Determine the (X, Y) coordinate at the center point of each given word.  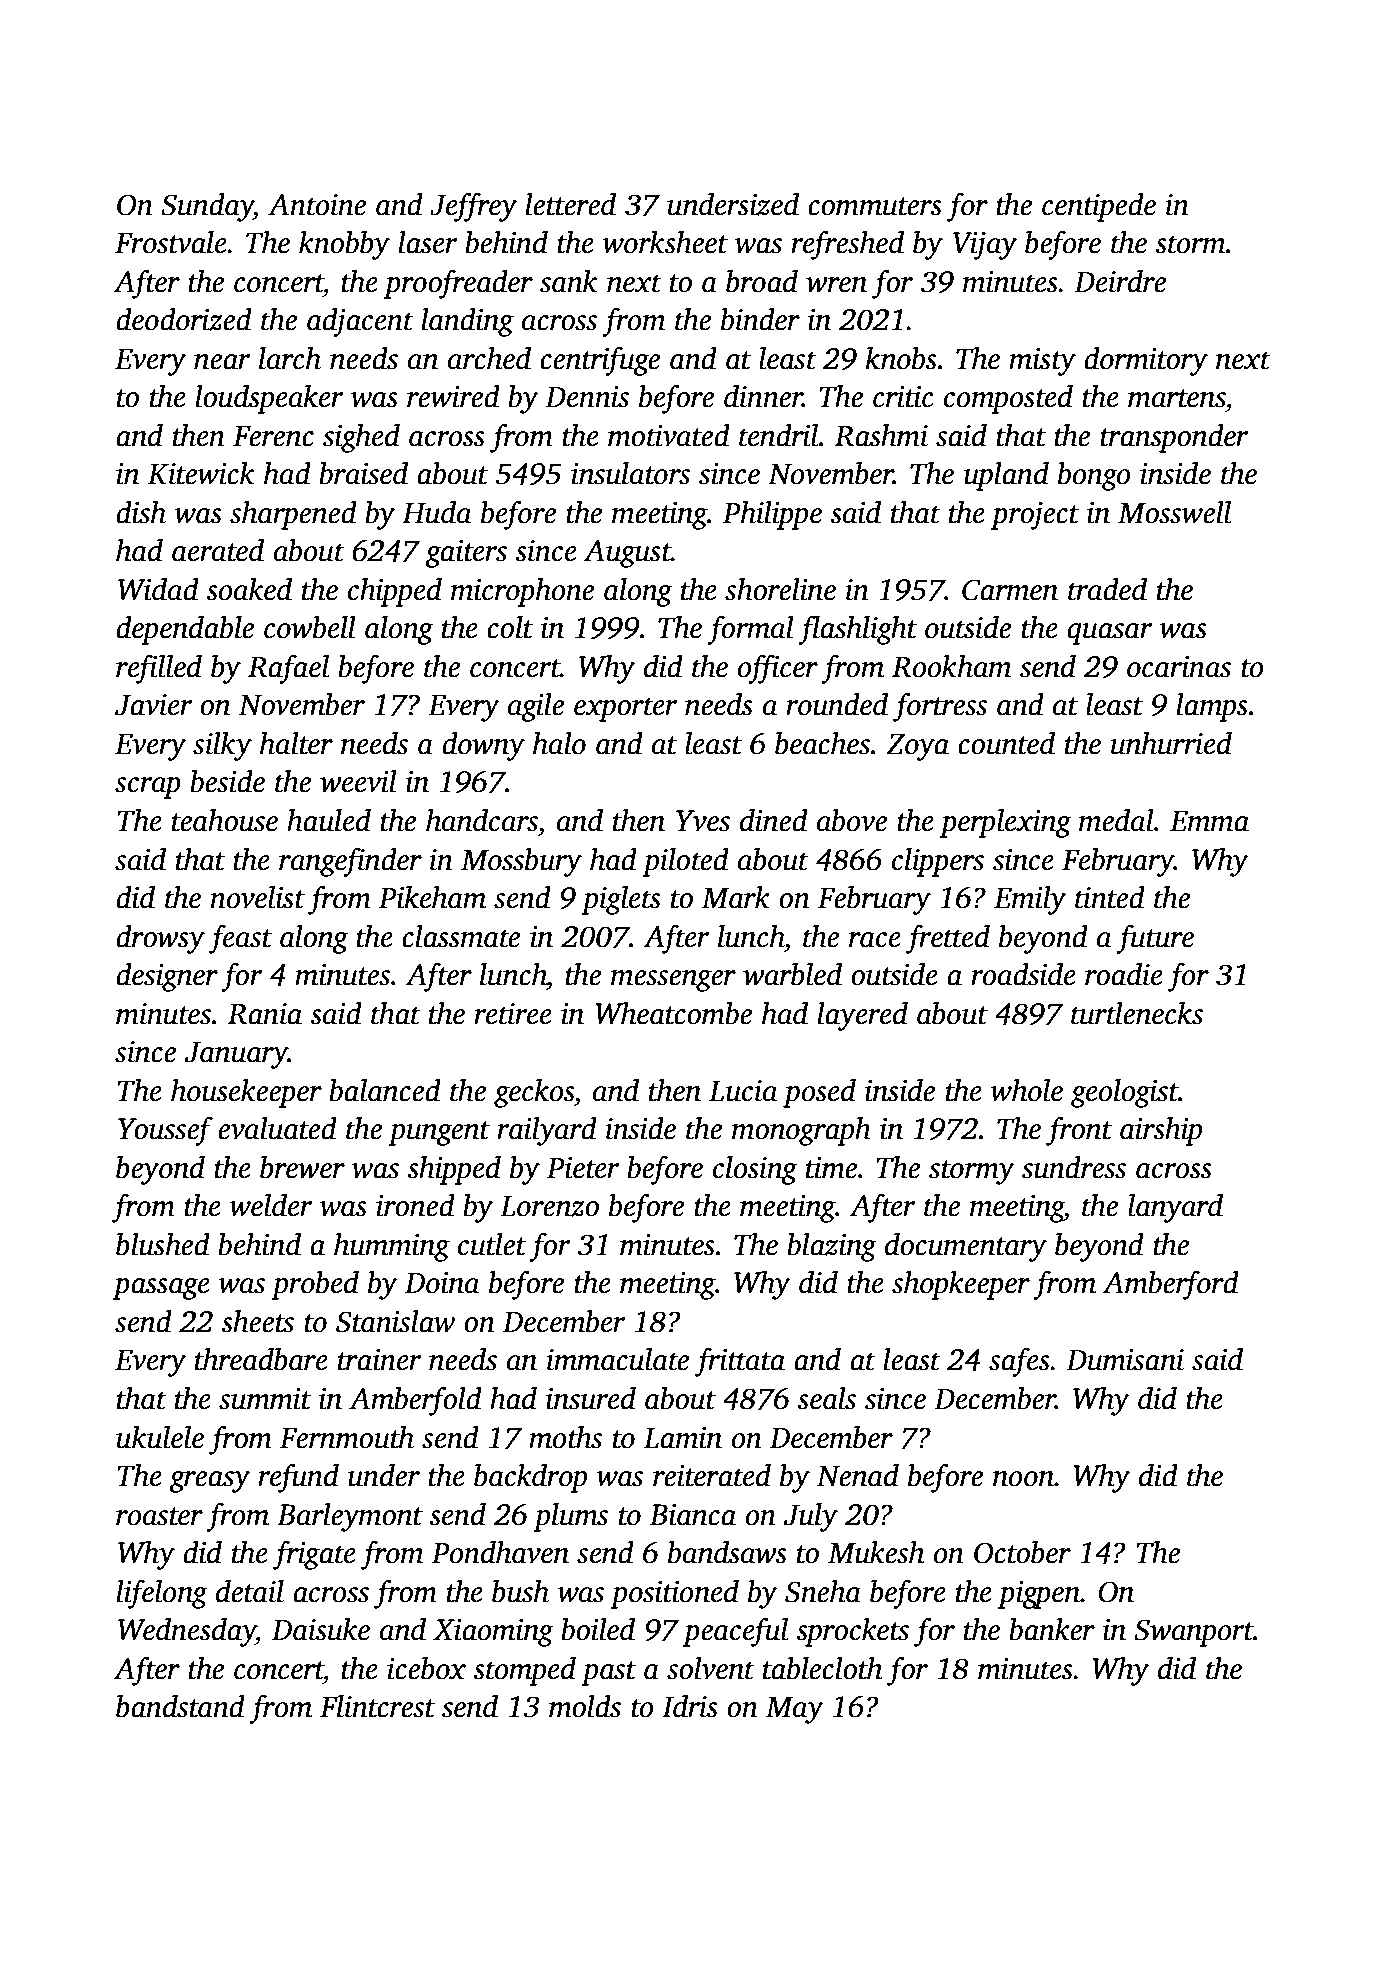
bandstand (180, 1706)
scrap (148, 788)
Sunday (207, 207)
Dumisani (1125, 1360)
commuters (875, 206)
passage (161, 1289)
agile (536, 707)
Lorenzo (549, 1206)
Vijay (985, 246)
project (1035, 516)
